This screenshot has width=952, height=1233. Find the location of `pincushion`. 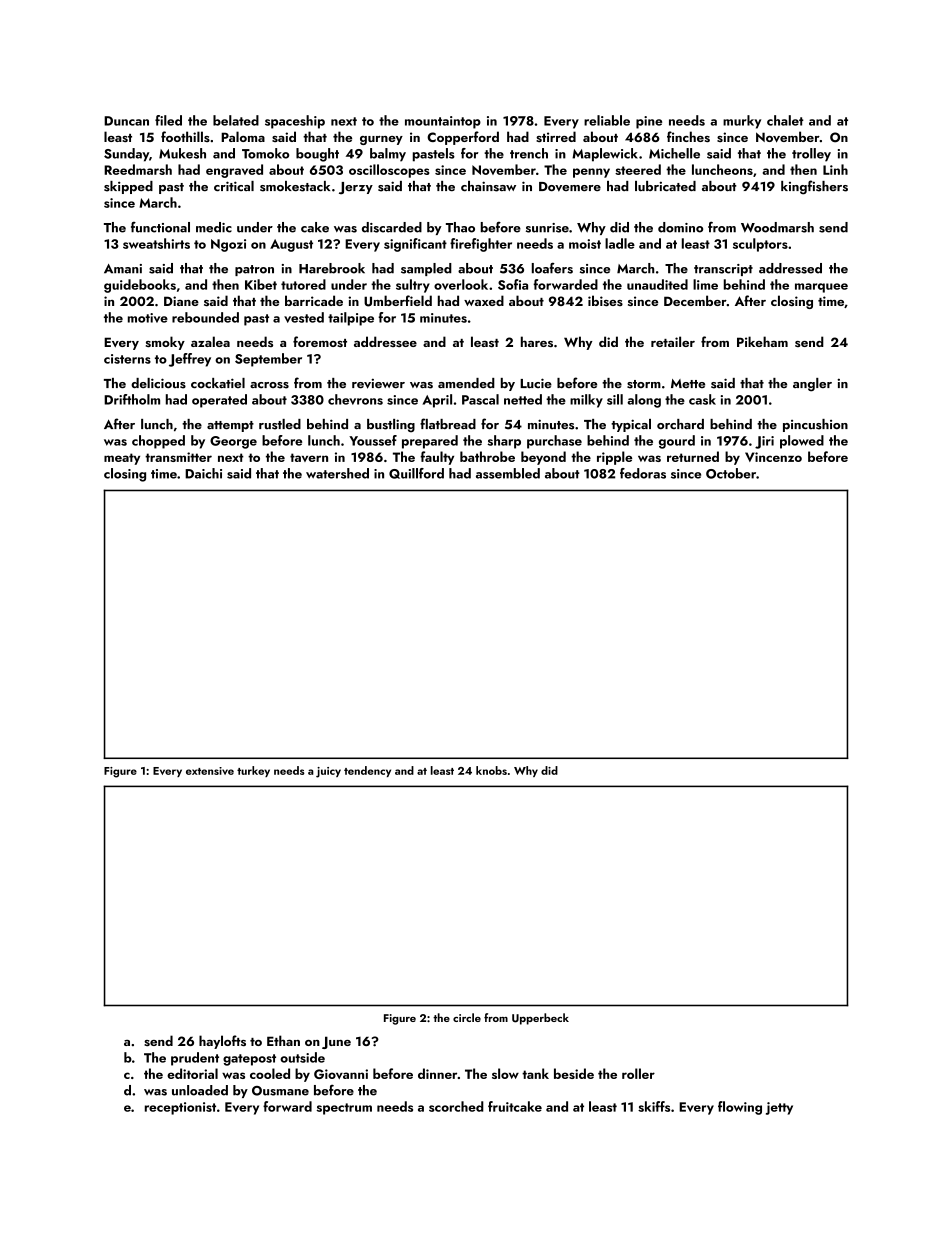

pincushion is located at coordinates (815, 425).
